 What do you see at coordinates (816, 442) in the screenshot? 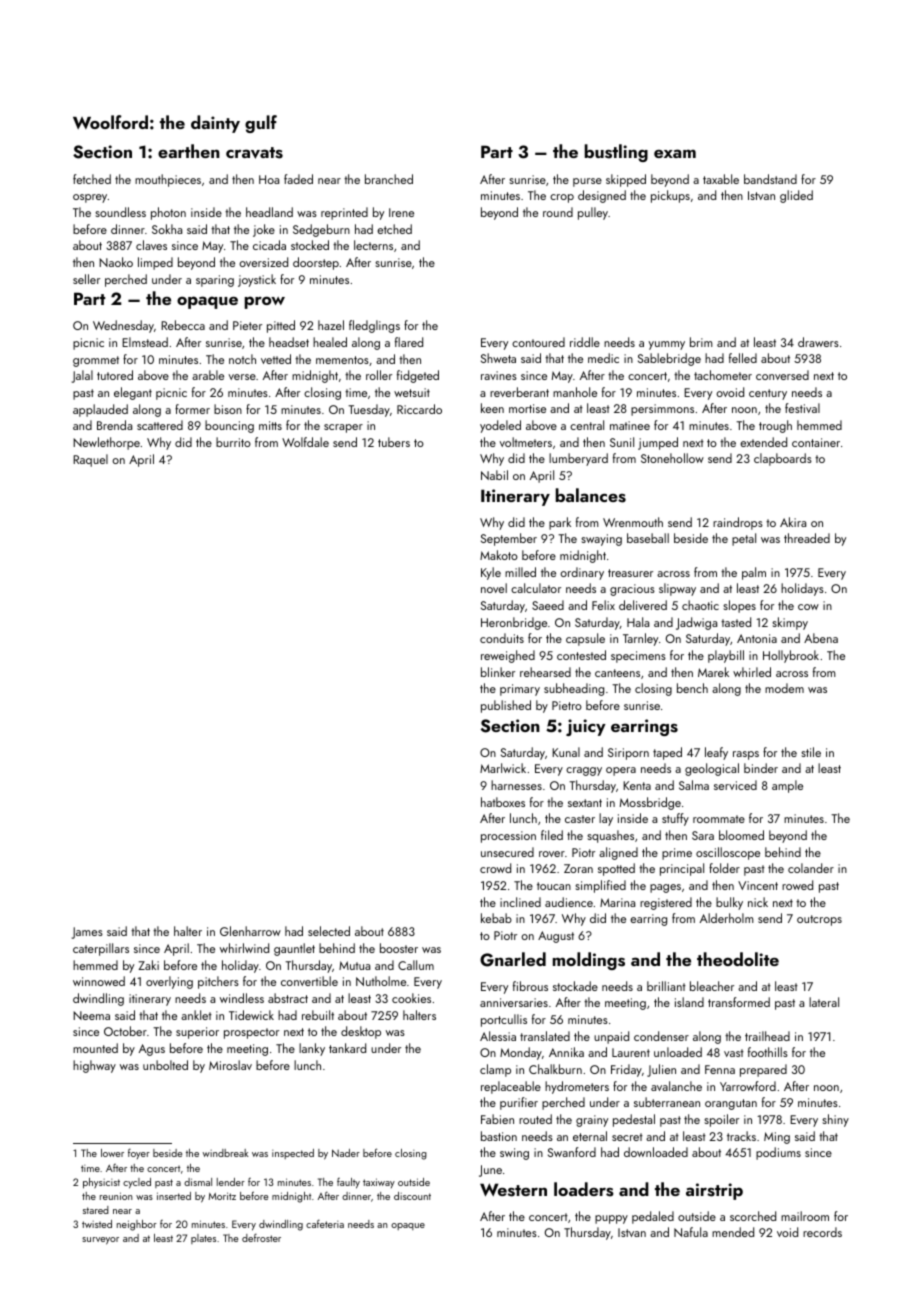
I see `container` at bounding box center [816, 442].
